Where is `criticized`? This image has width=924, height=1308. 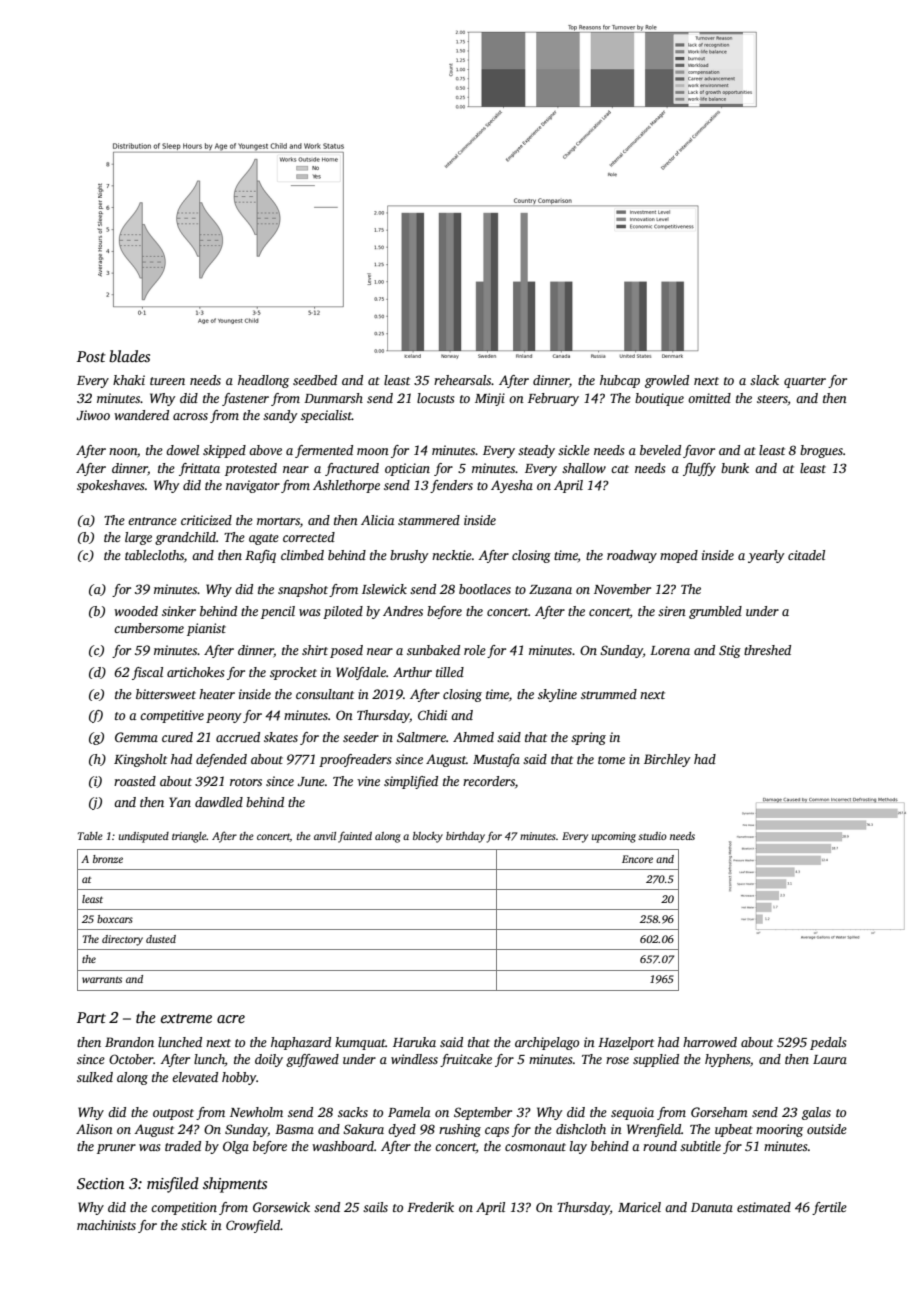
criticized is located at coordinates (206, 520).
